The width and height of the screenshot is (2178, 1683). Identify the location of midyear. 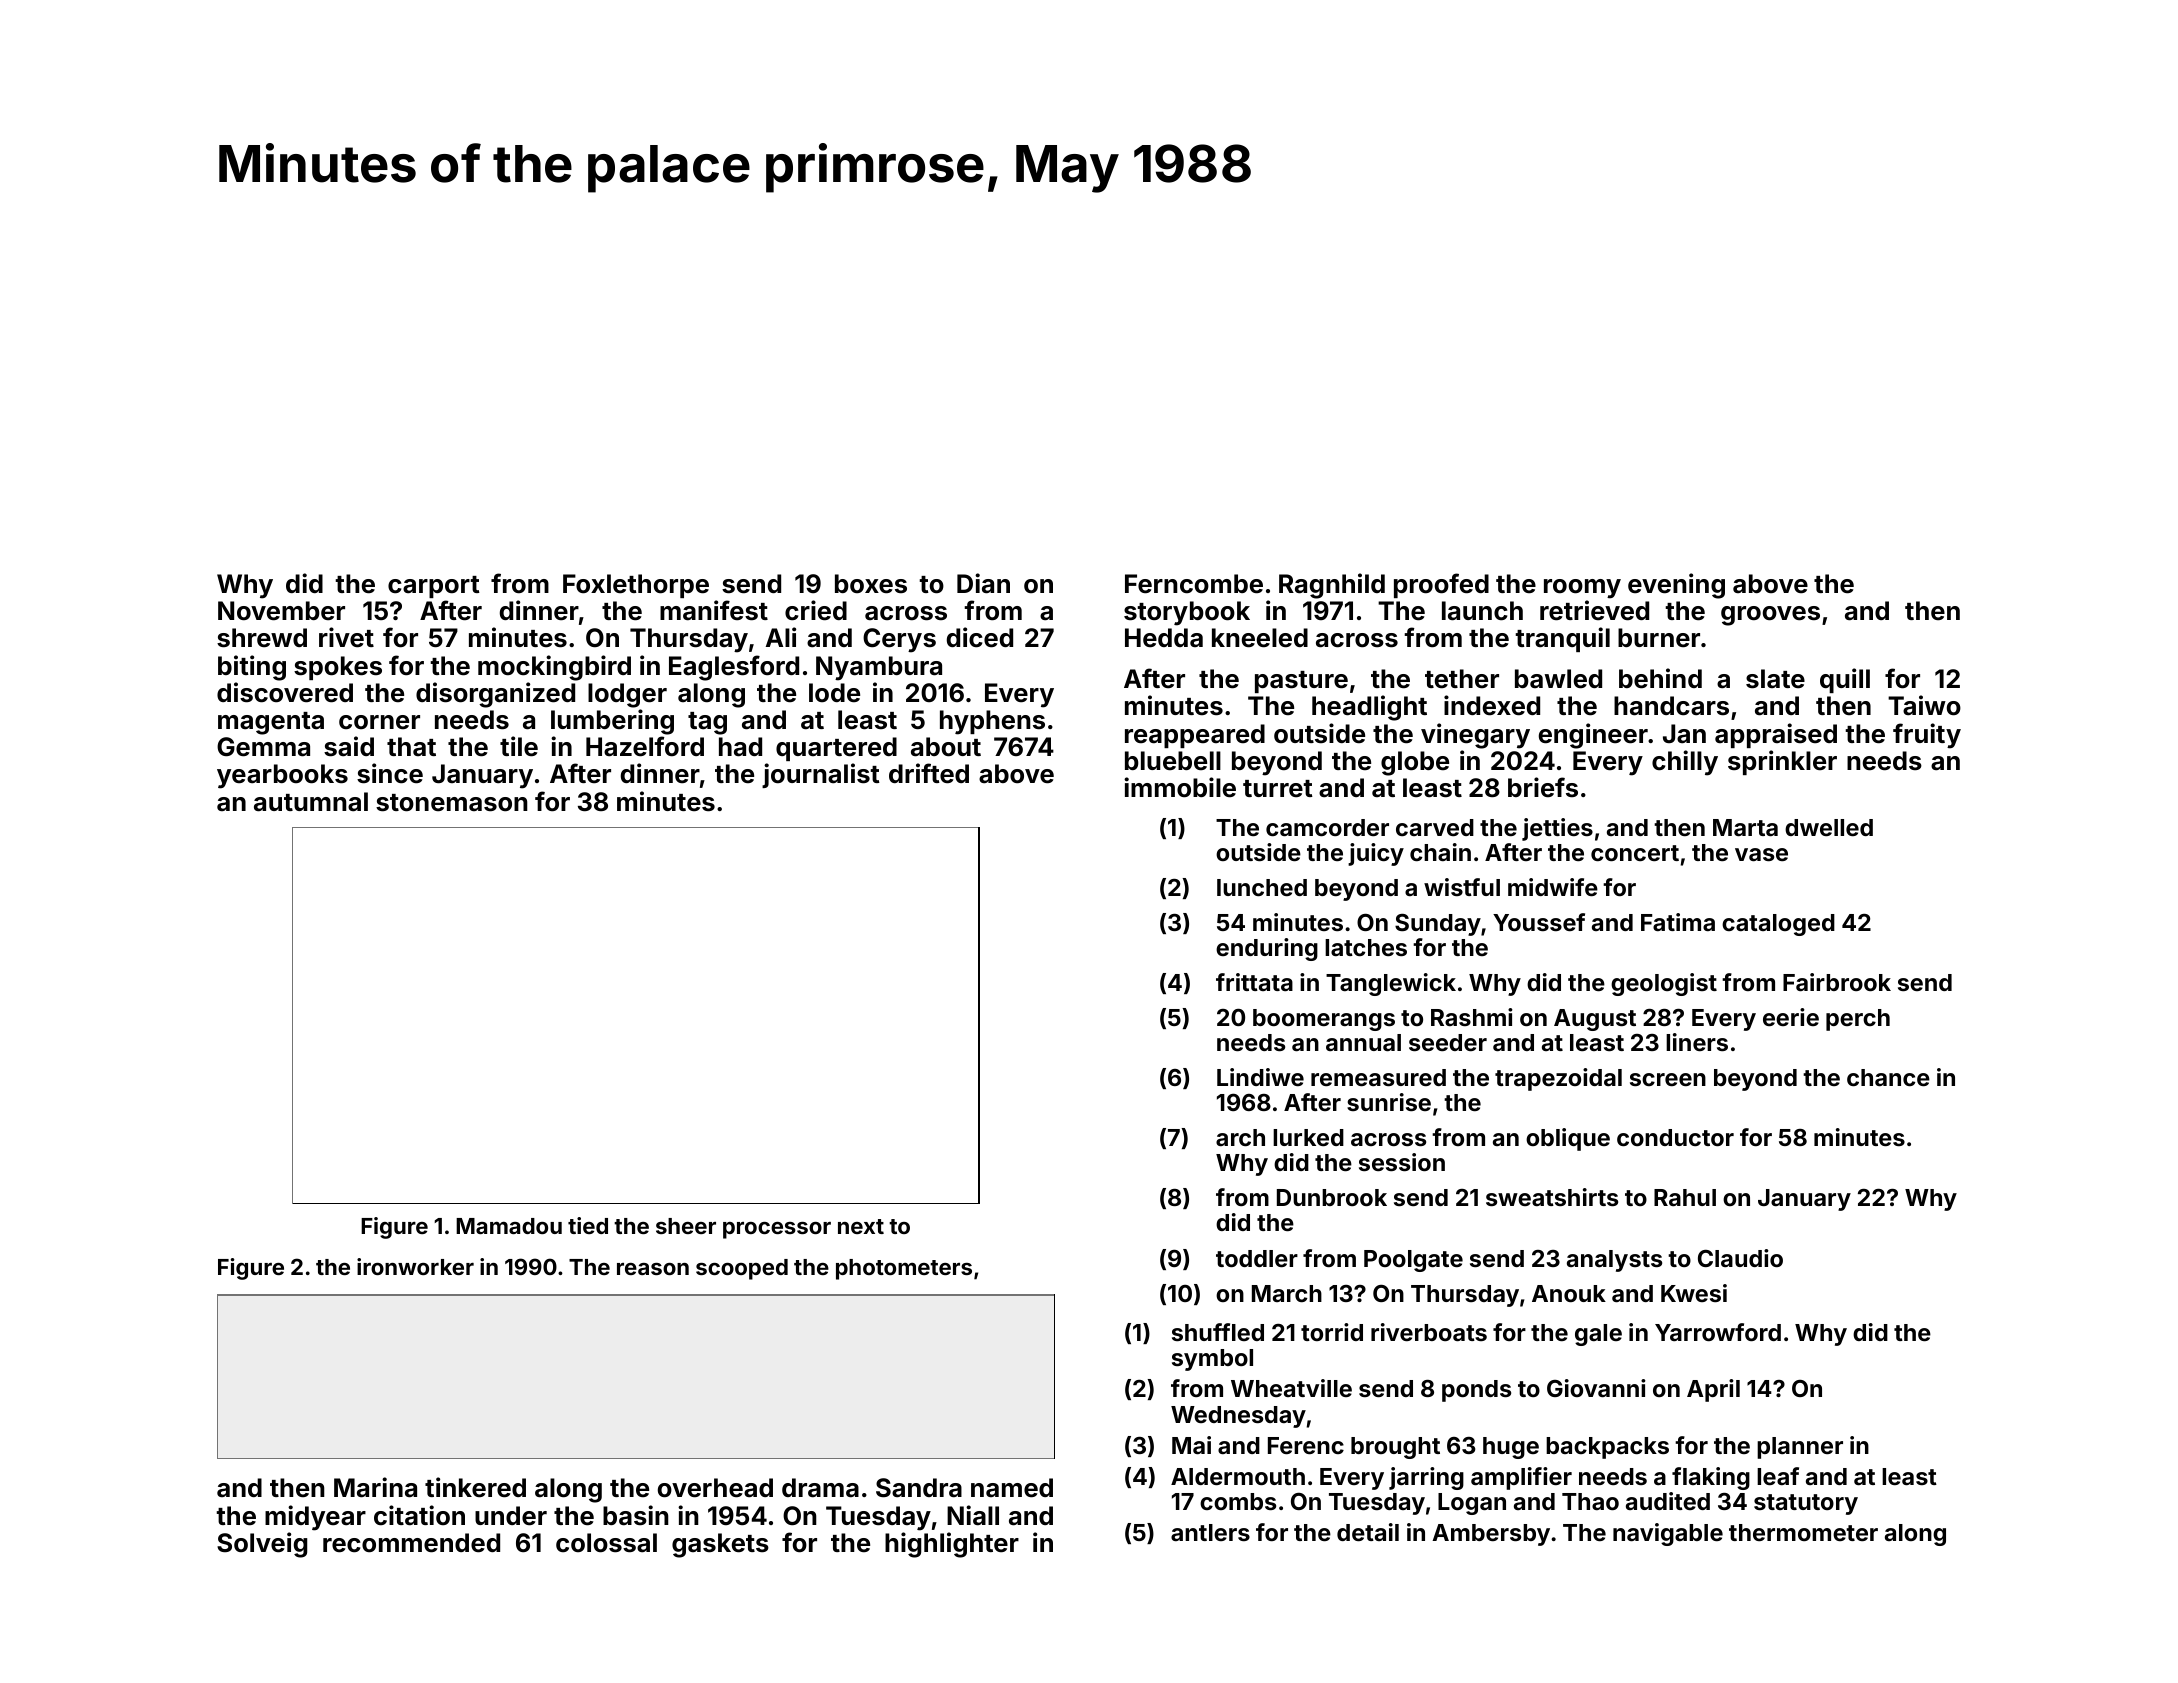
(315, 1518).
